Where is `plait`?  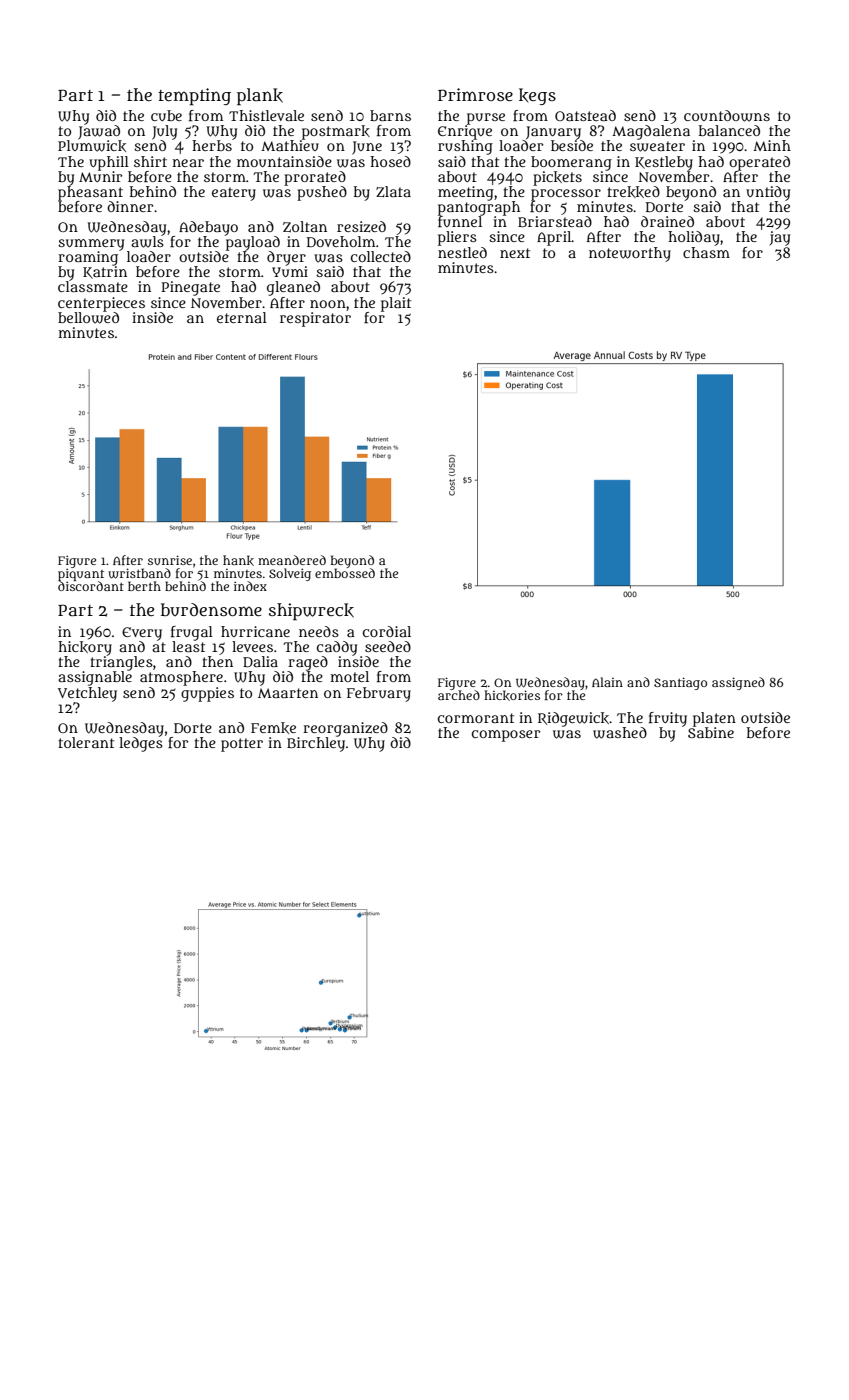
plait is located at coordinates (396, 304).
